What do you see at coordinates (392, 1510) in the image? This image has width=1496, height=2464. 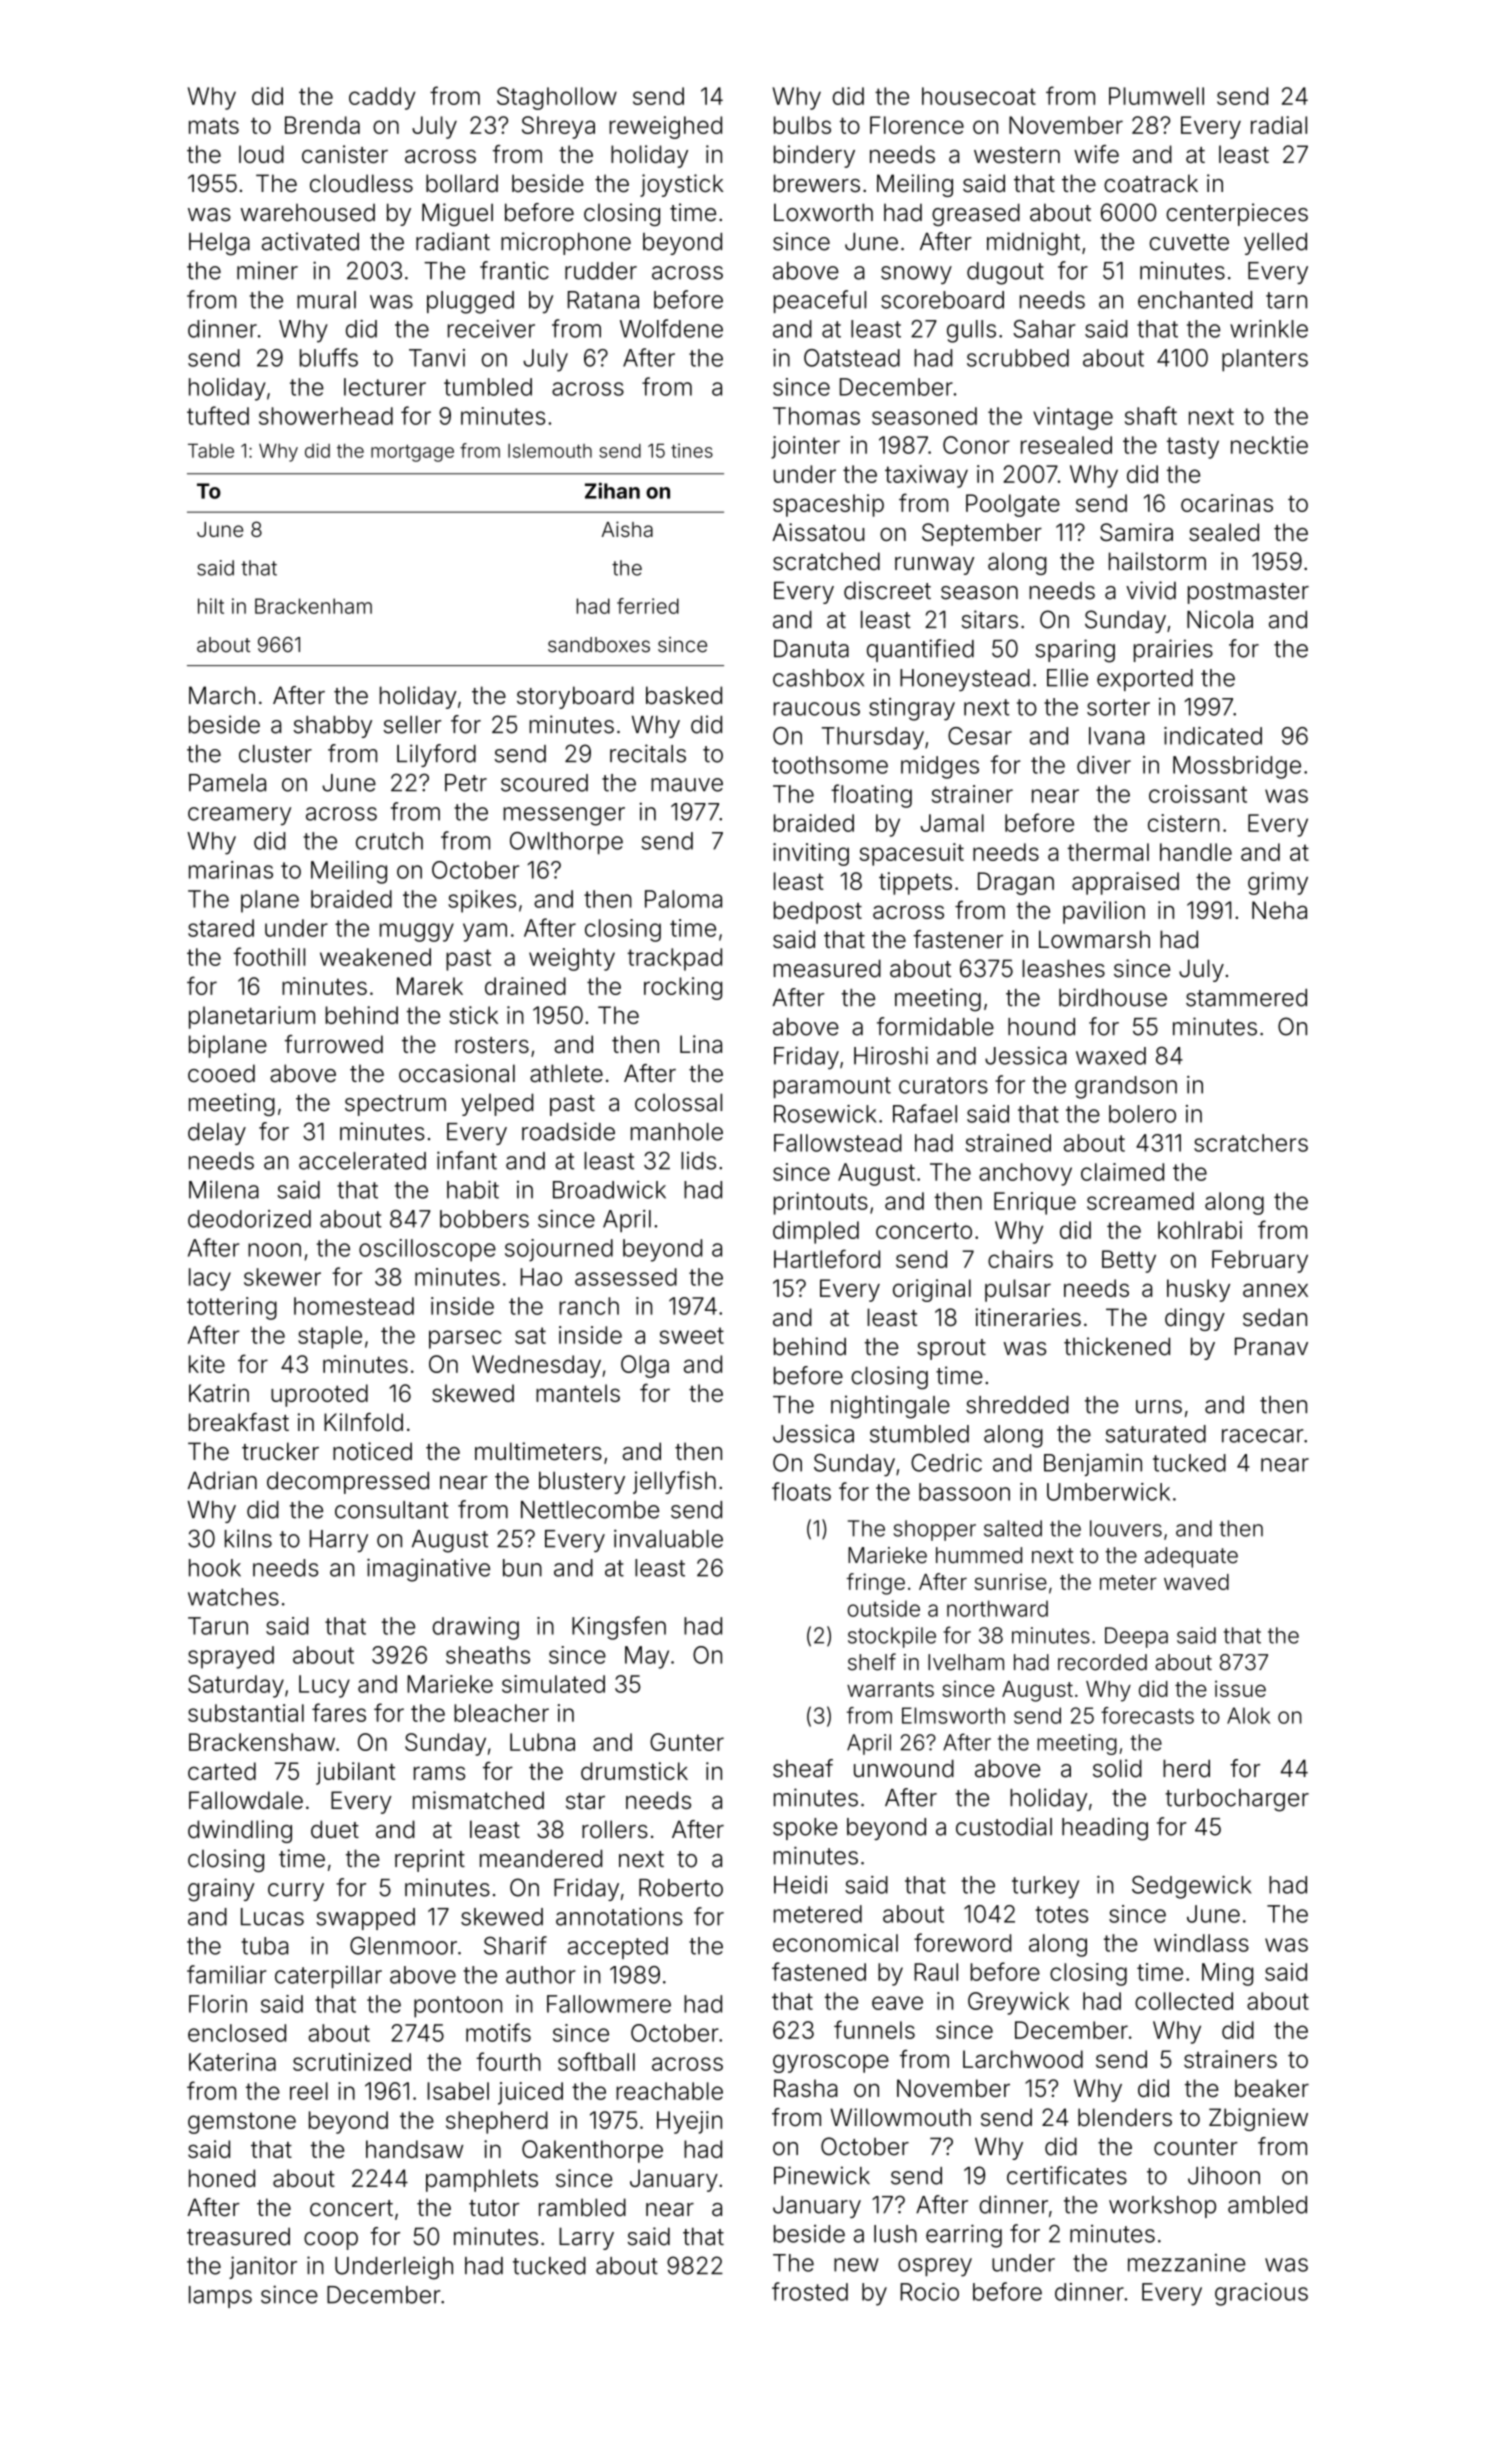 I see `consultant` at bounding box center [392, 1510].
